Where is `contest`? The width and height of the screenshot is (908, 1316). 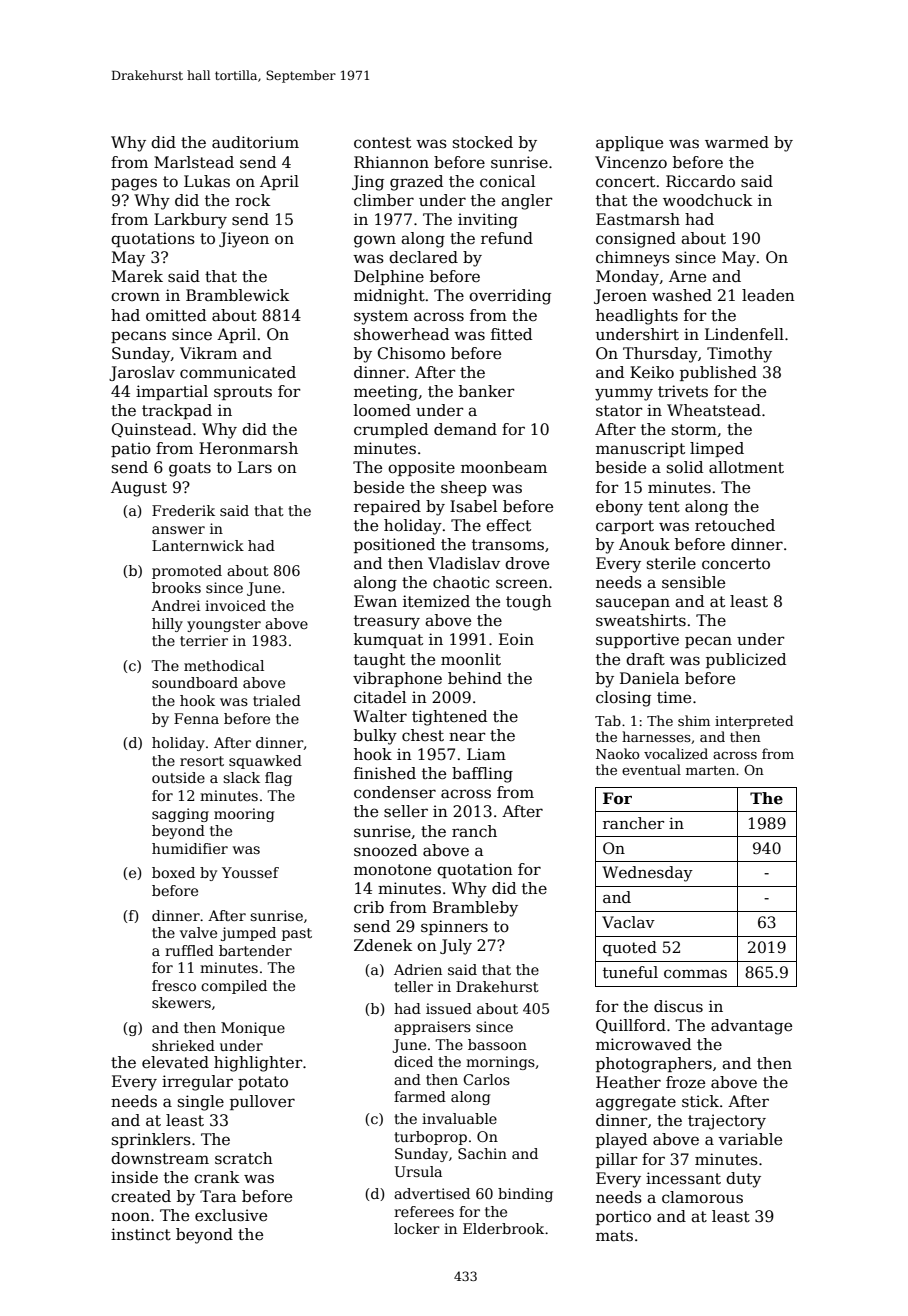
contest is located at coordinates (382, 143).
